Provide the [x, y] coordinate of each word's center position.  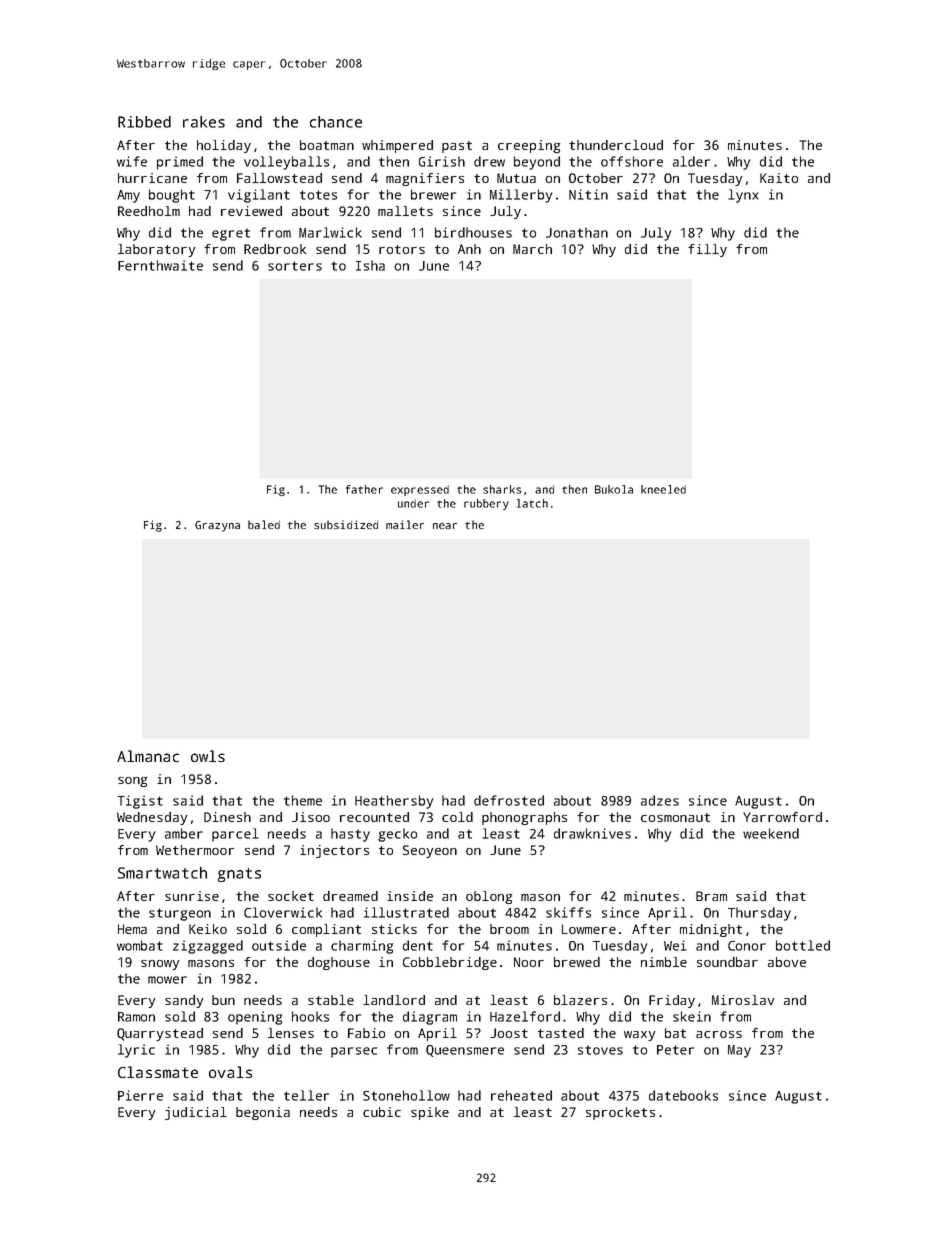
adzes [660, 800]
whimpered [397, 146]
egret [231, 234]
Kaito [779, 178]
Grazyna [217, 526]
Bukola [614, 489]
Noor [529, 962]
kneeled [663, 489]
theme [303, 800]
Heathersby [394, 802]
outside [279, 945]
